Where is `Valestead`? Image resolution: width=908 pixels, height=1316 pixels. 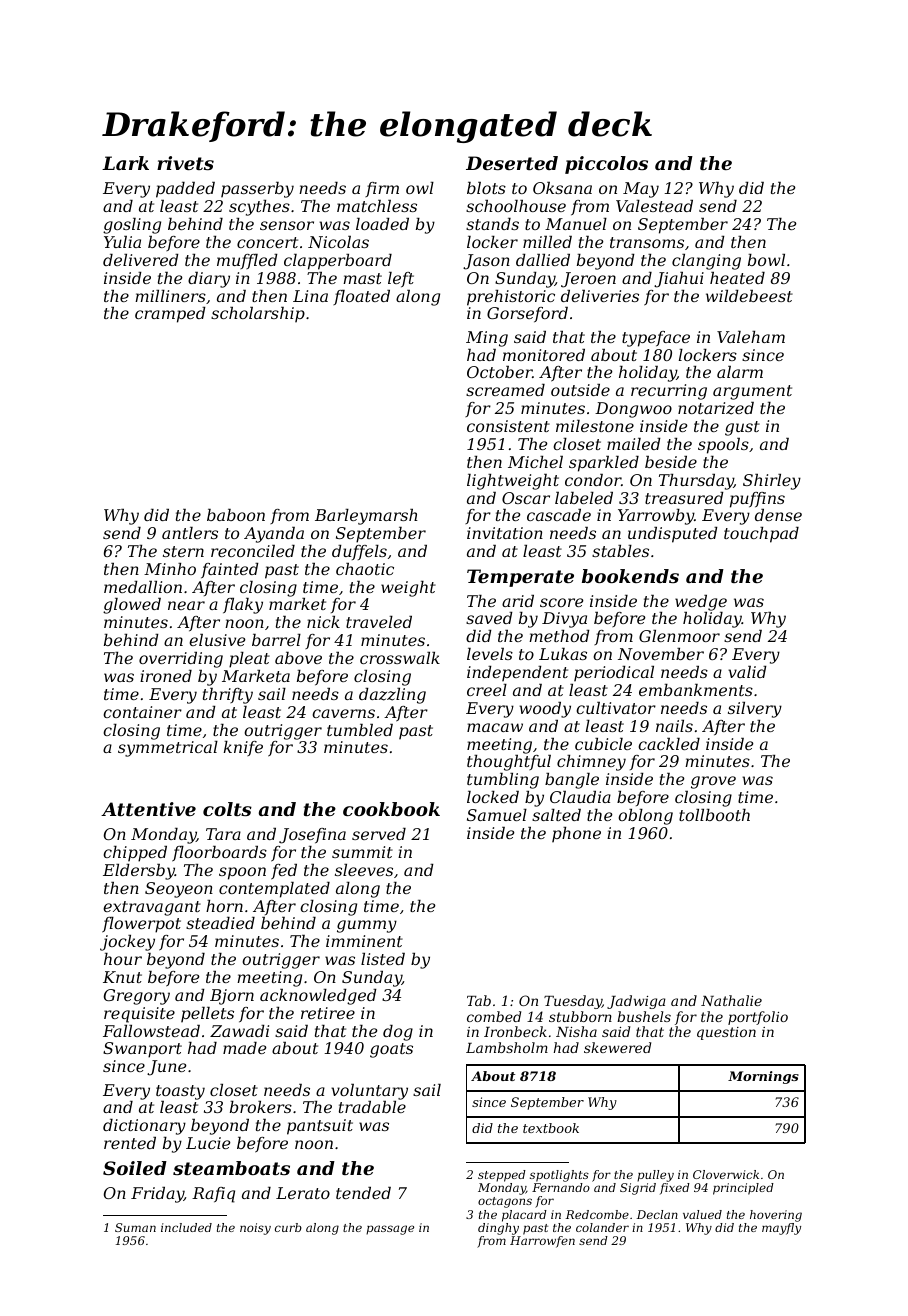
Valestead is located at coordinates (654, 206).
